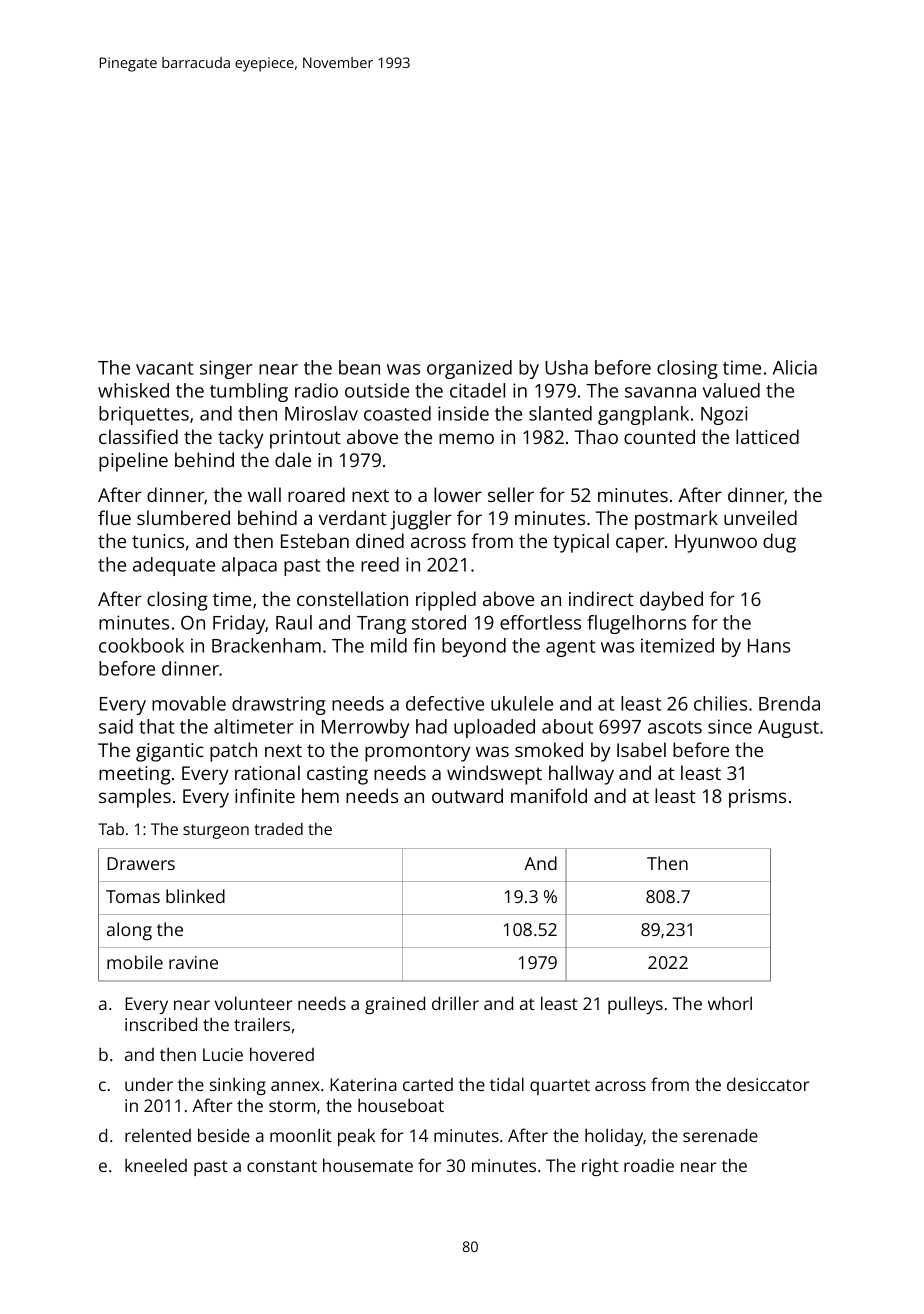 Image resolution: width=924 pixels, height=1314 pixels. Describe the element at coordinates (795, 367) in the page. I see `Alicia` at that location.
